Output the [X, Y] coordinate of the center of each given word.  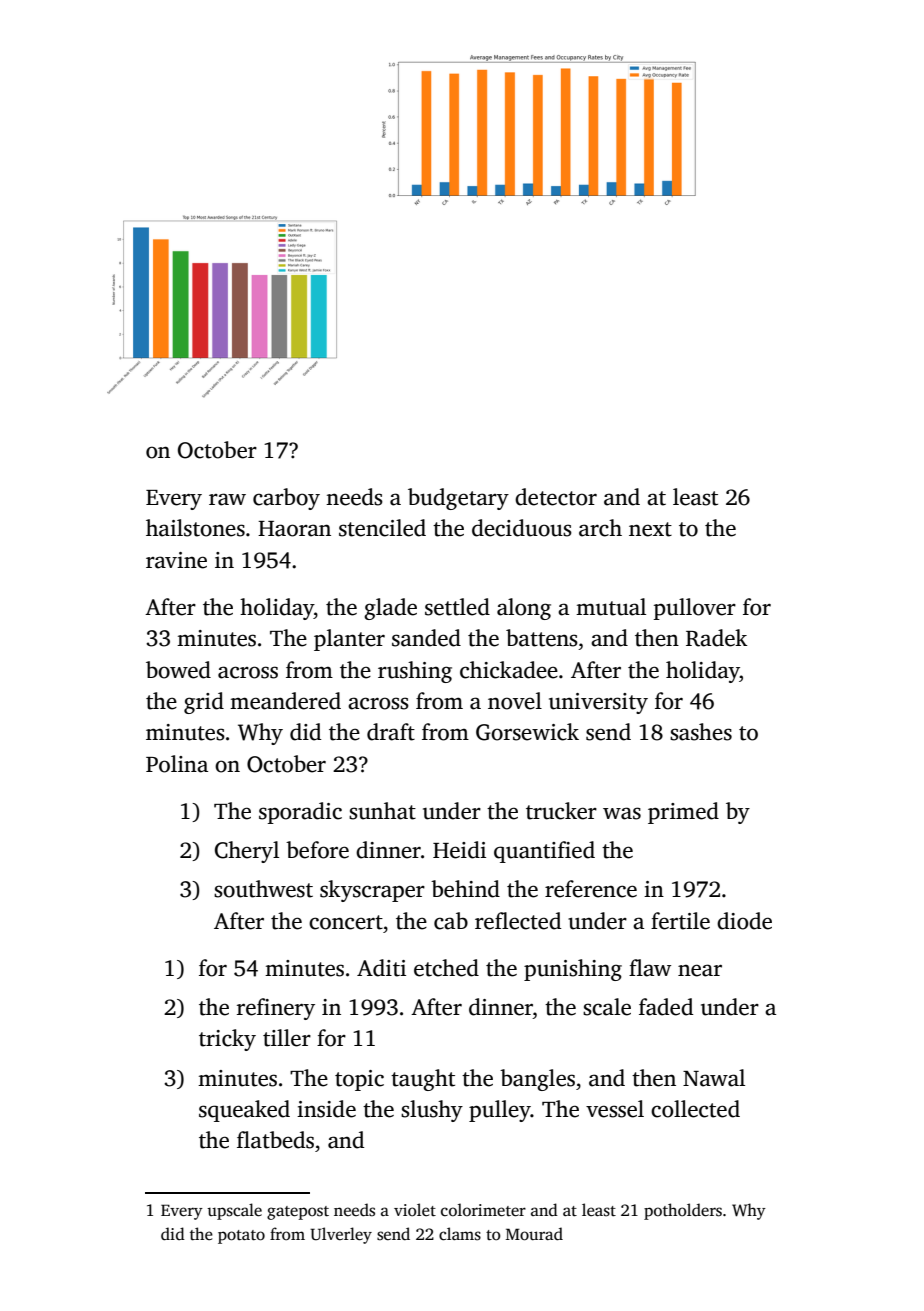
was [622, 813]
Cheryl [247, 852]
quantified [544, 852]
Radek [717, 638]
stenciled [382, 528]
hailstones [195, 528]
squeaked [244, 1111]
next [650, 529]
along [524, 609]
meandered [285, 701]
